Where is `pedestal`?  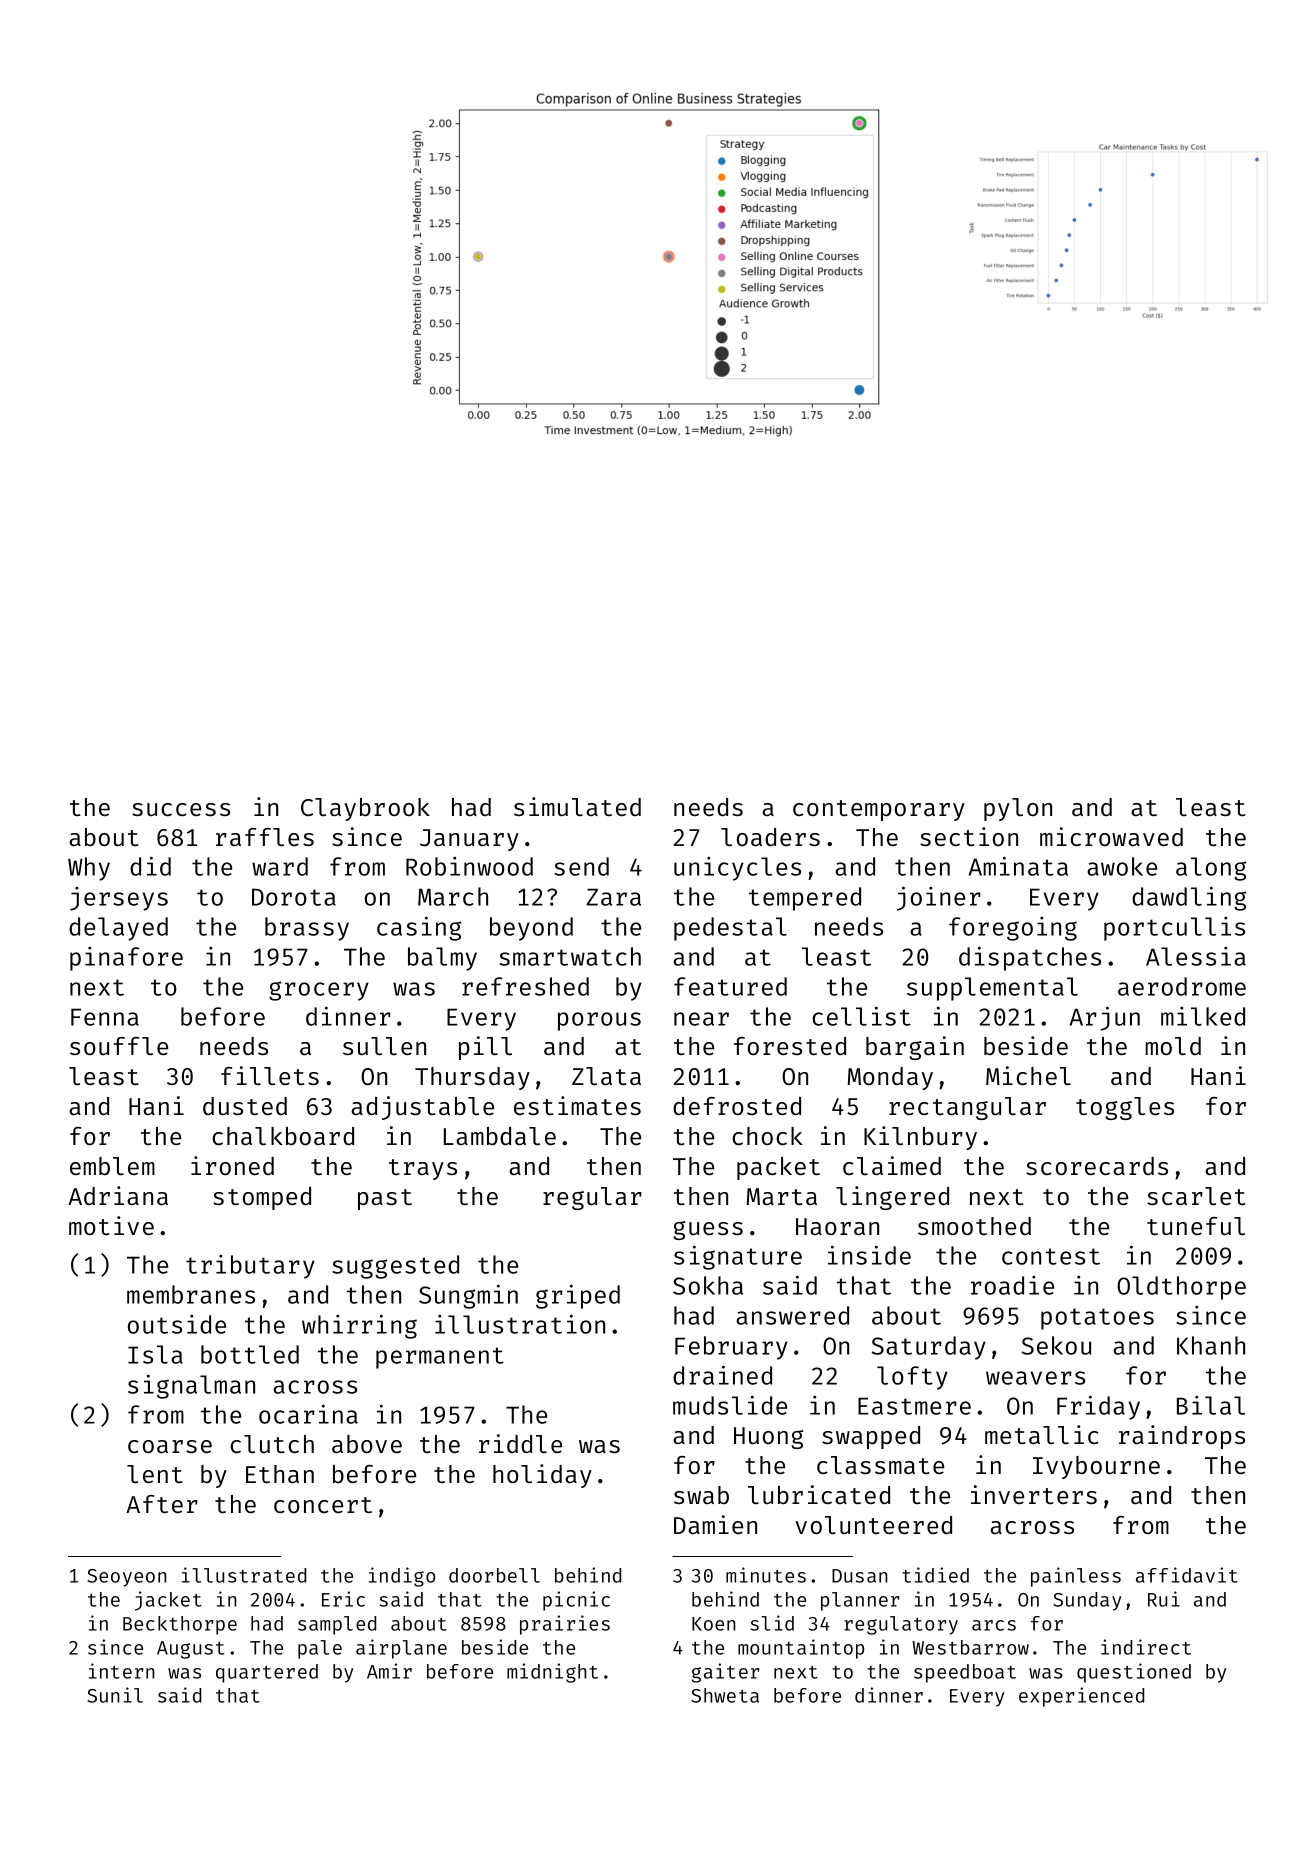
pedestal is located at coordinates (730, 929).
